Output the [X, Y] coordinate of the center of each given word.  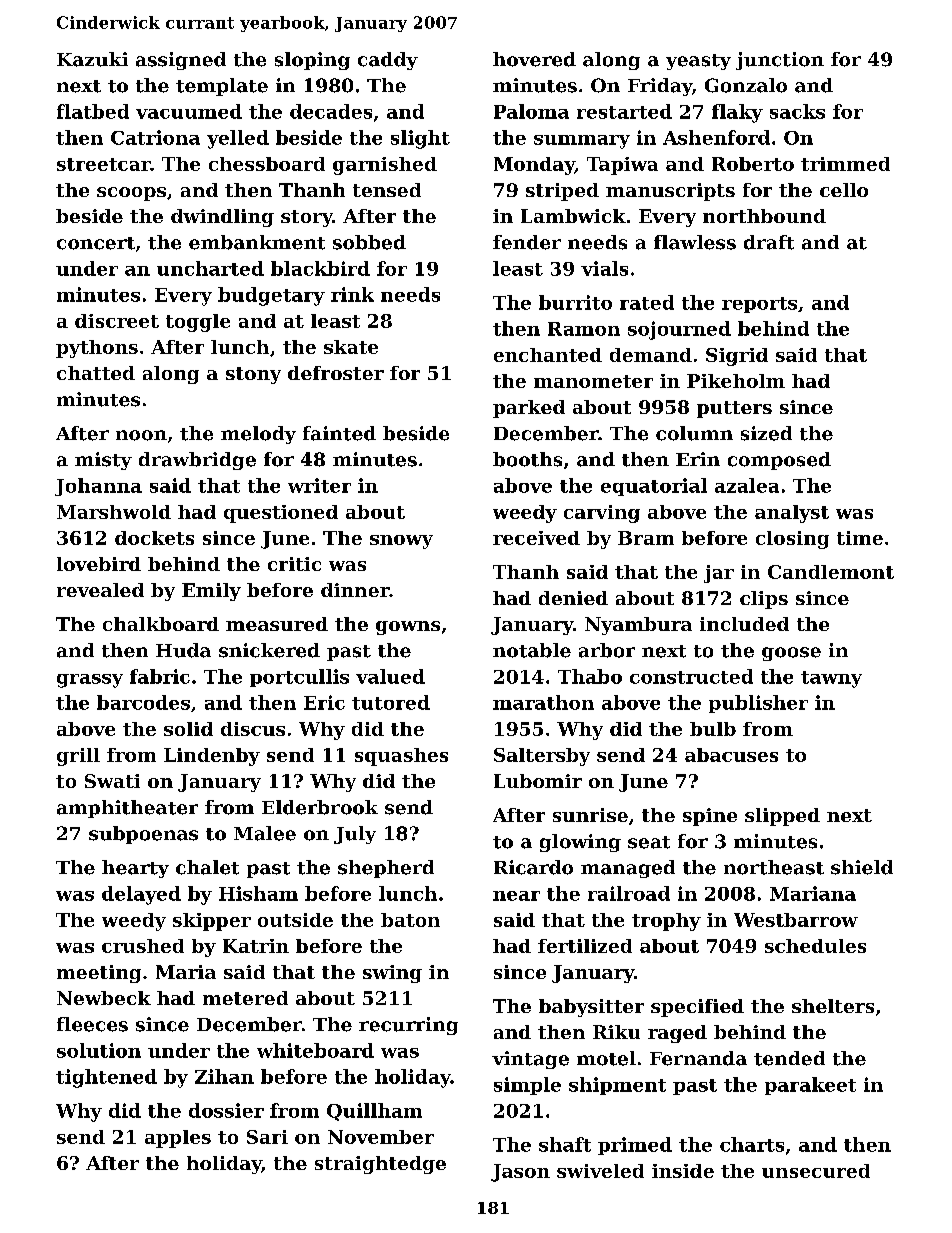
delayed [141, 895]
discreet [117, 321]
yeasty [698, 62]
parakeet [810, 1086]
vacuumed [189, 111]
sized [766, 433]
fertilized [585, 946]
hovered [534, 59]
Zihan [224, 1076]
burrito [575, 302]
